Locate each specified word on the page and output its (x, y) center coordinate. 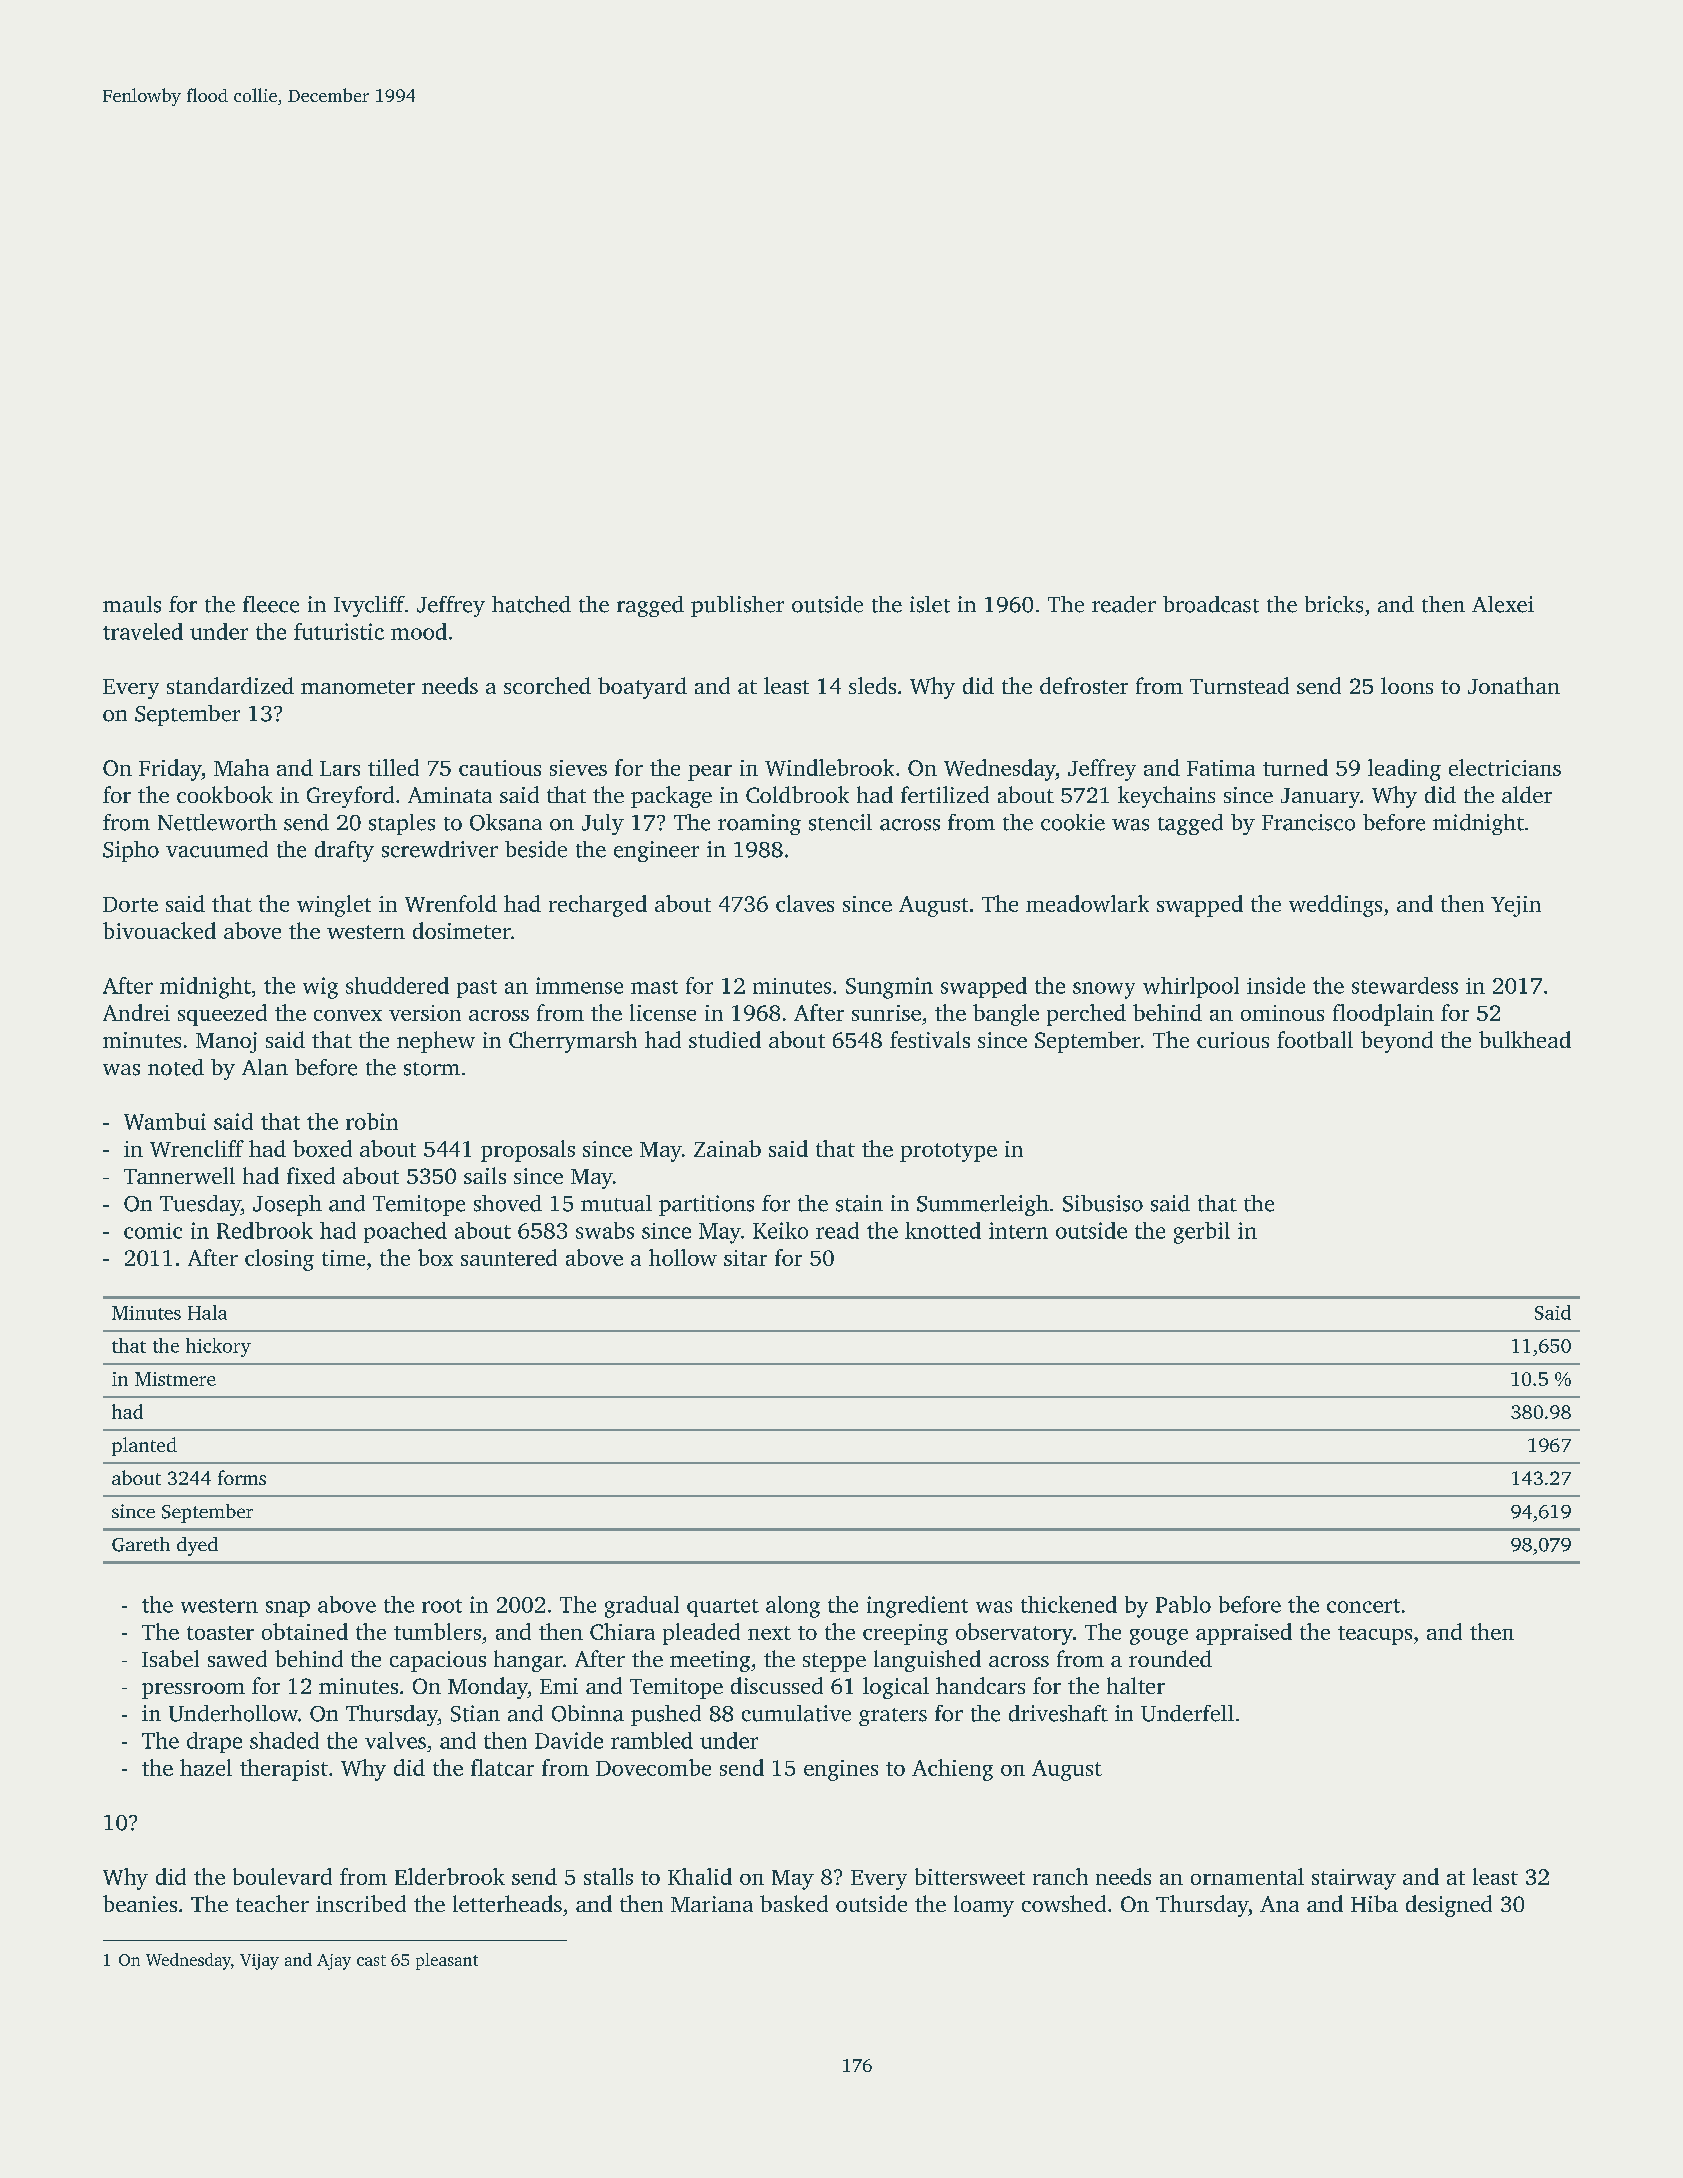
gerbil (1202, 1233)
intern (1018, 1230)
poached (405, 1232)
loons (1407, 685)
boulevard (282, 1876)
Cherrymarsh (573, 1042)
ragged (650, 606)
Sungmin (889, 988)
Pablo (1183, 1604)
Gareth (141, 1544)
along (793, 1607)
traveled (143, 631)
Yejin (1516, 906)
